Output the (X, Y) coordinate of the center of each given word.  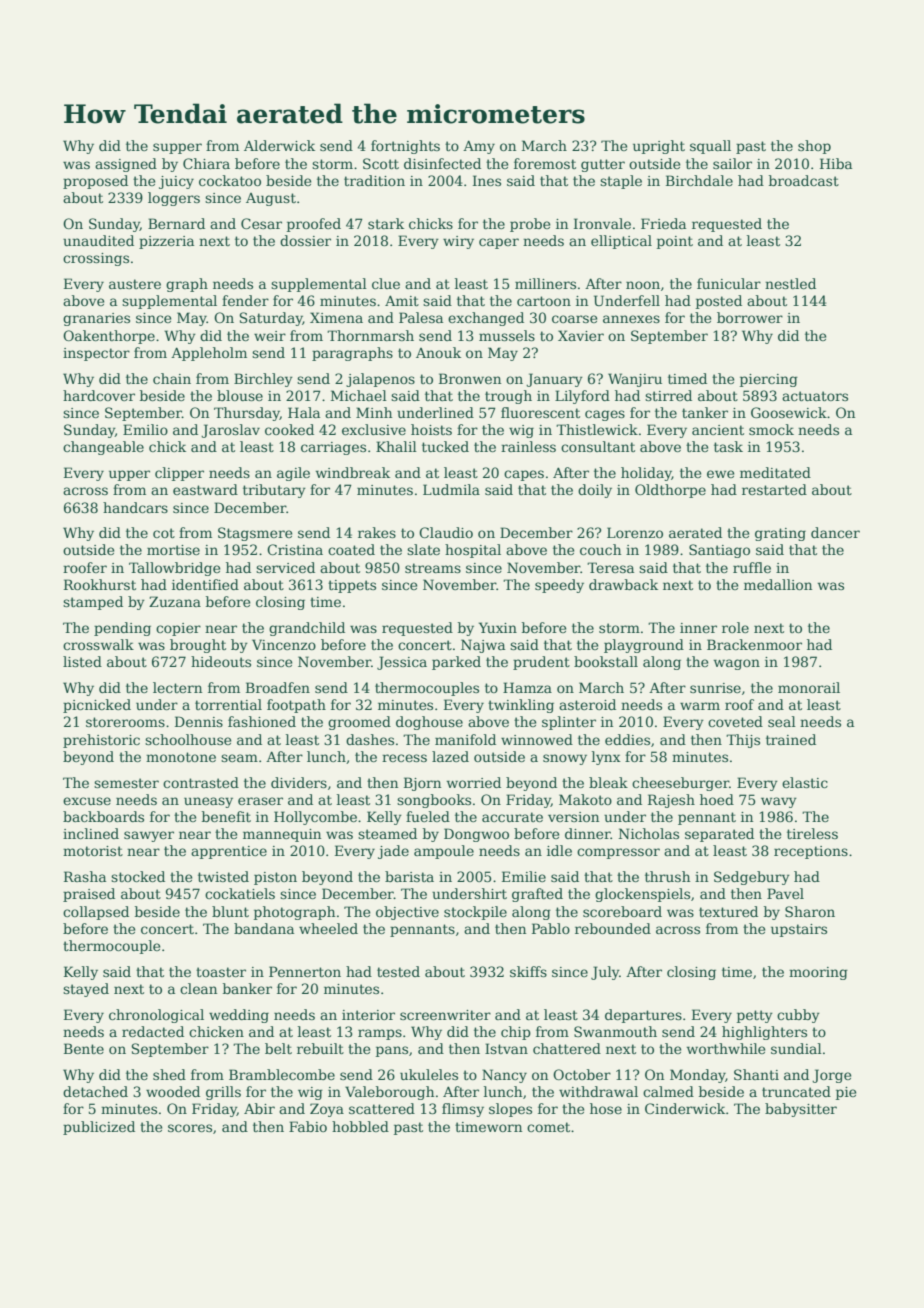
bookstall (606, 661)
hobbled (360, 1126)
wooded (173, 1091)
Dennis (199, 721)
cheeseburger (680, 784)
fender (245, 300)
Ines (487, 180)
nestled (790, 283)
